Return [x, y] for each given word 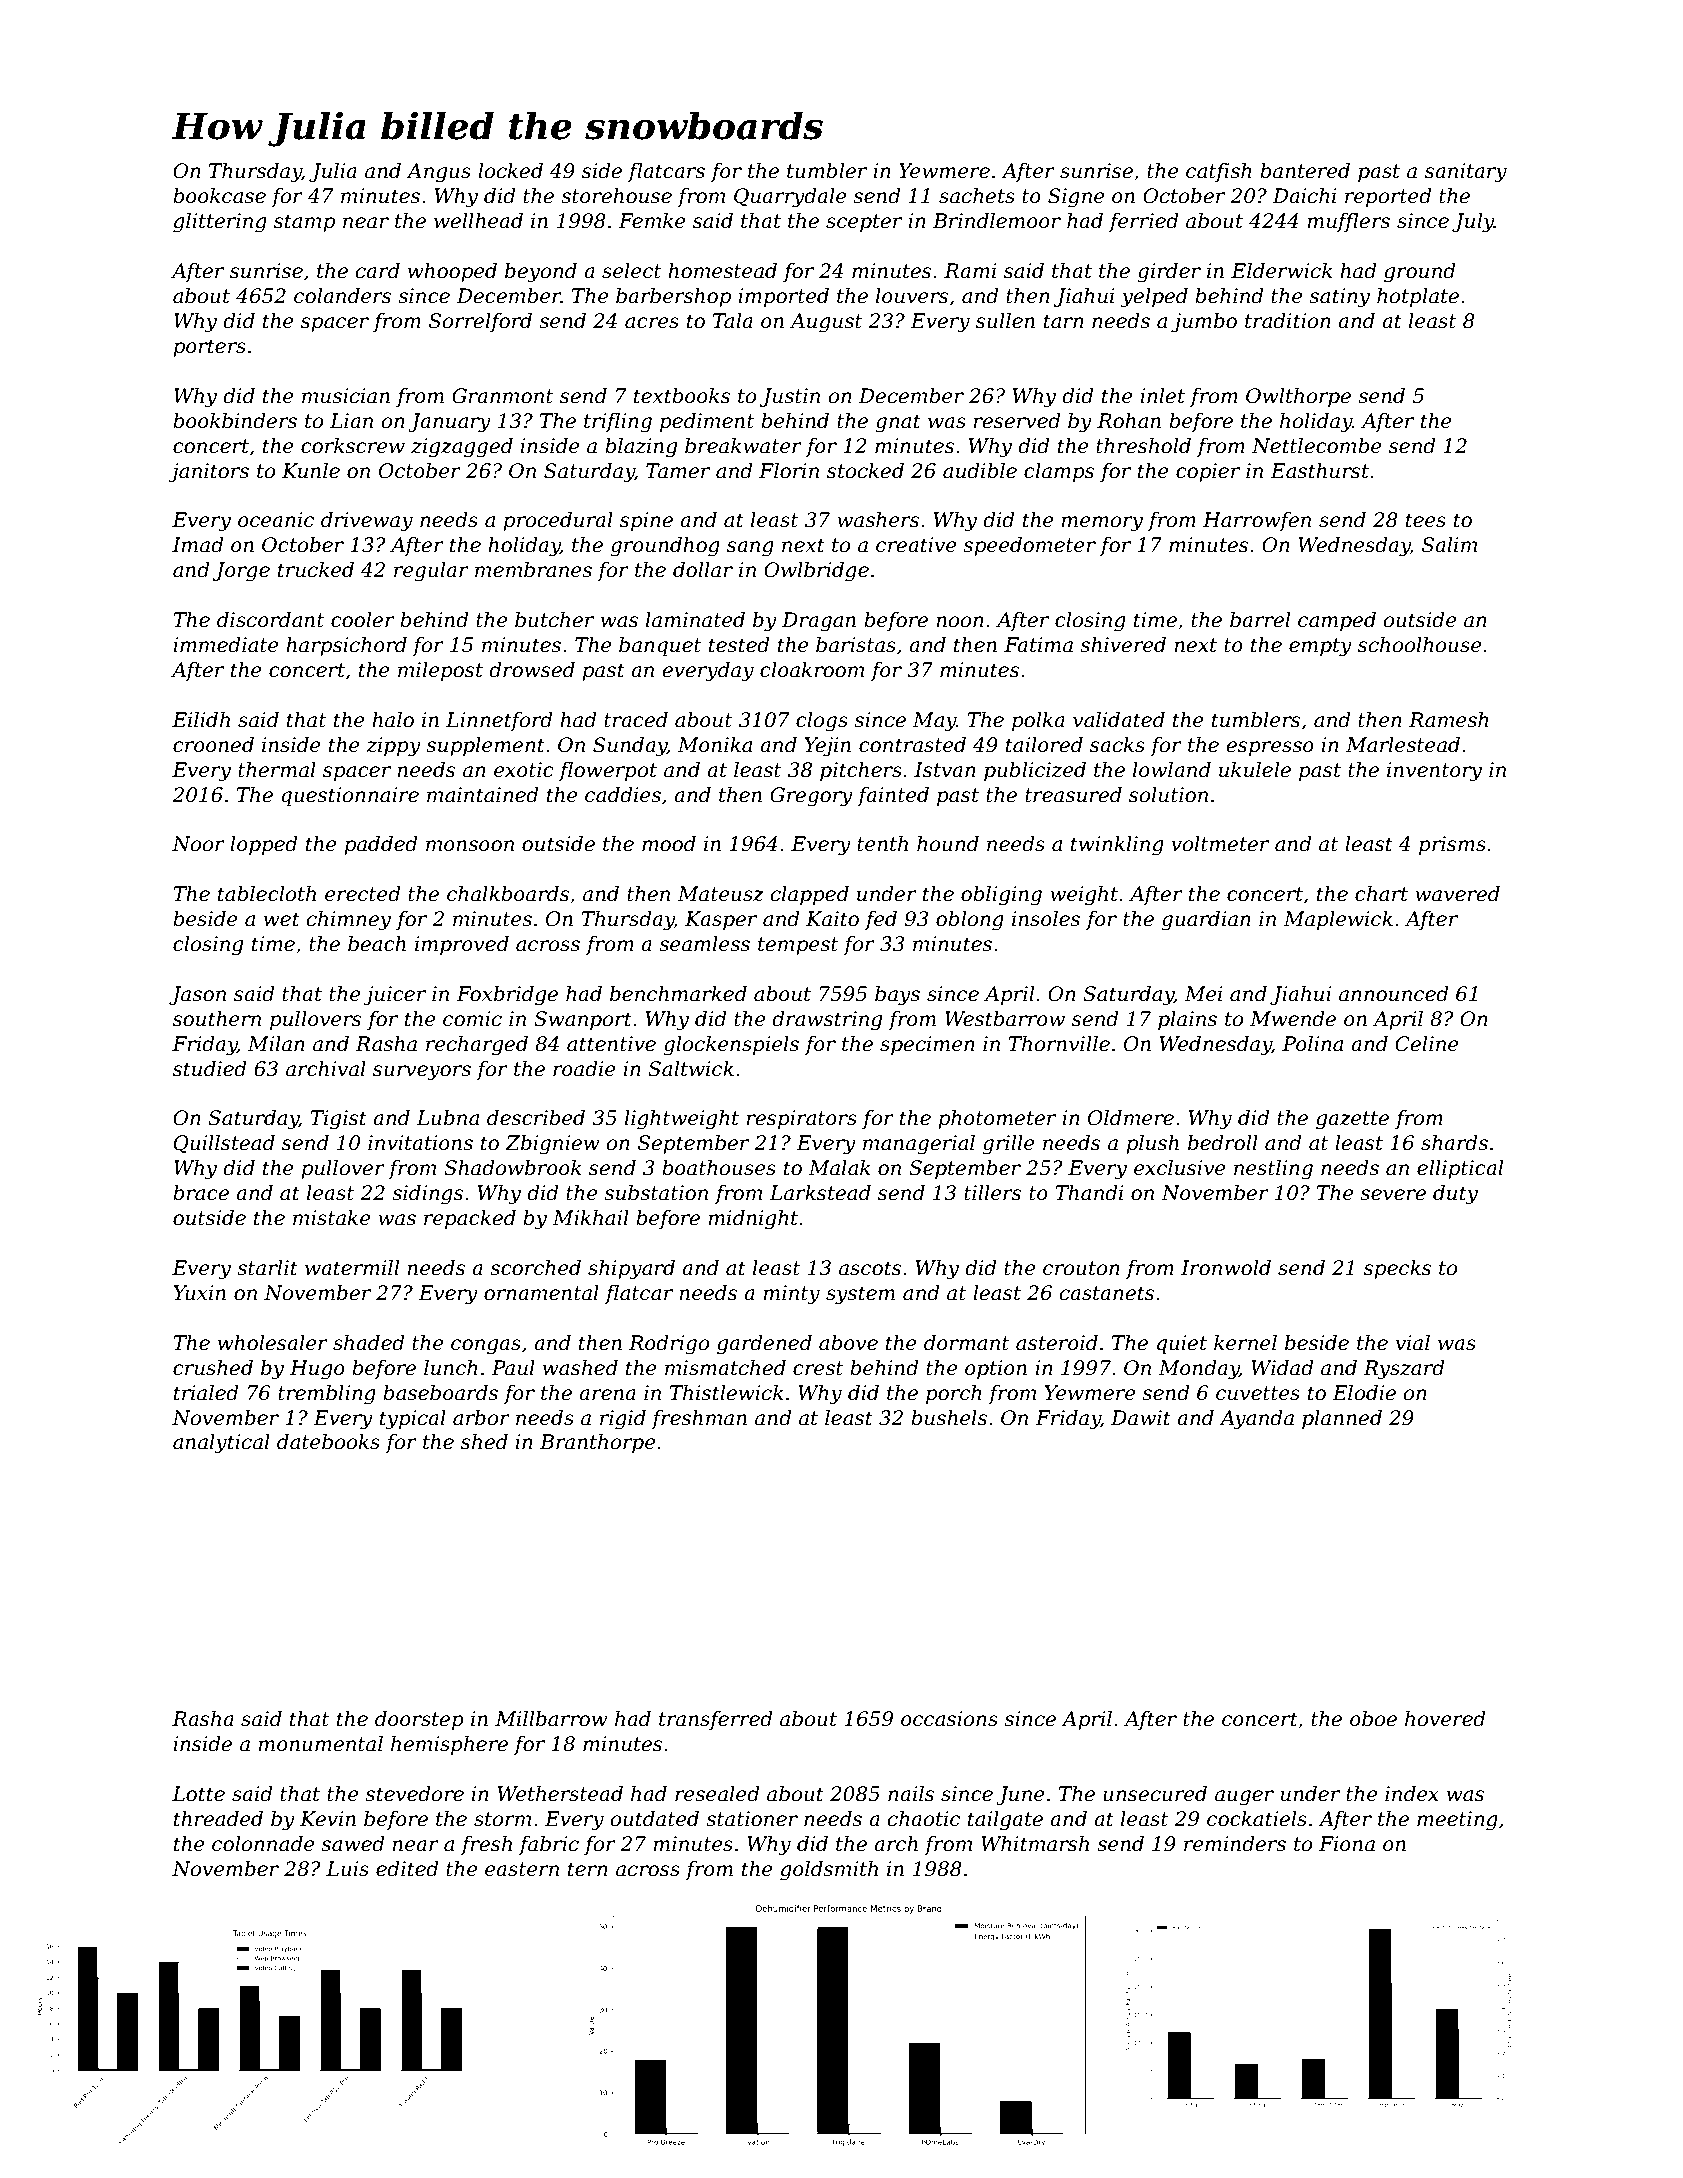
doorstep [419, 1720]
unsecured [1155, 1794]
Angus [438, 173]
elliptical [1460, 1169]
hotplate [1418, 297]
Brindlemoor [997, 221]
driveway [367, 522]
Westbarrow [1005, 1019]
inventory [1434, 772]
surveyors [422, 1073]
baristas [856, 645]
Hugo [317, 1370]
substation [656, 1193]
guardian [1206, 921]
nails [911, 1794]
